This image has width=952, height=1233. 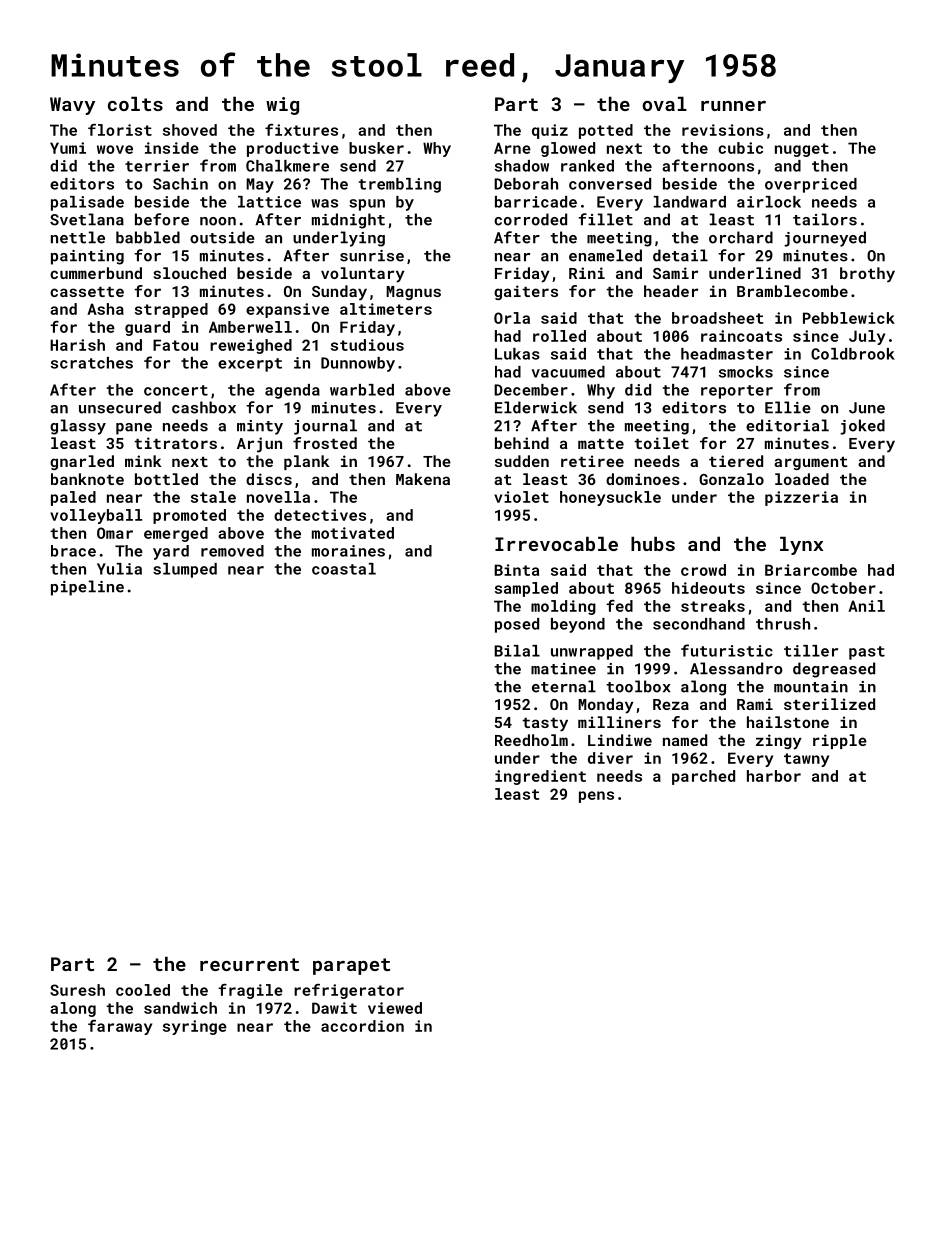 I want to click on oval, so click(x=664, y=104).
